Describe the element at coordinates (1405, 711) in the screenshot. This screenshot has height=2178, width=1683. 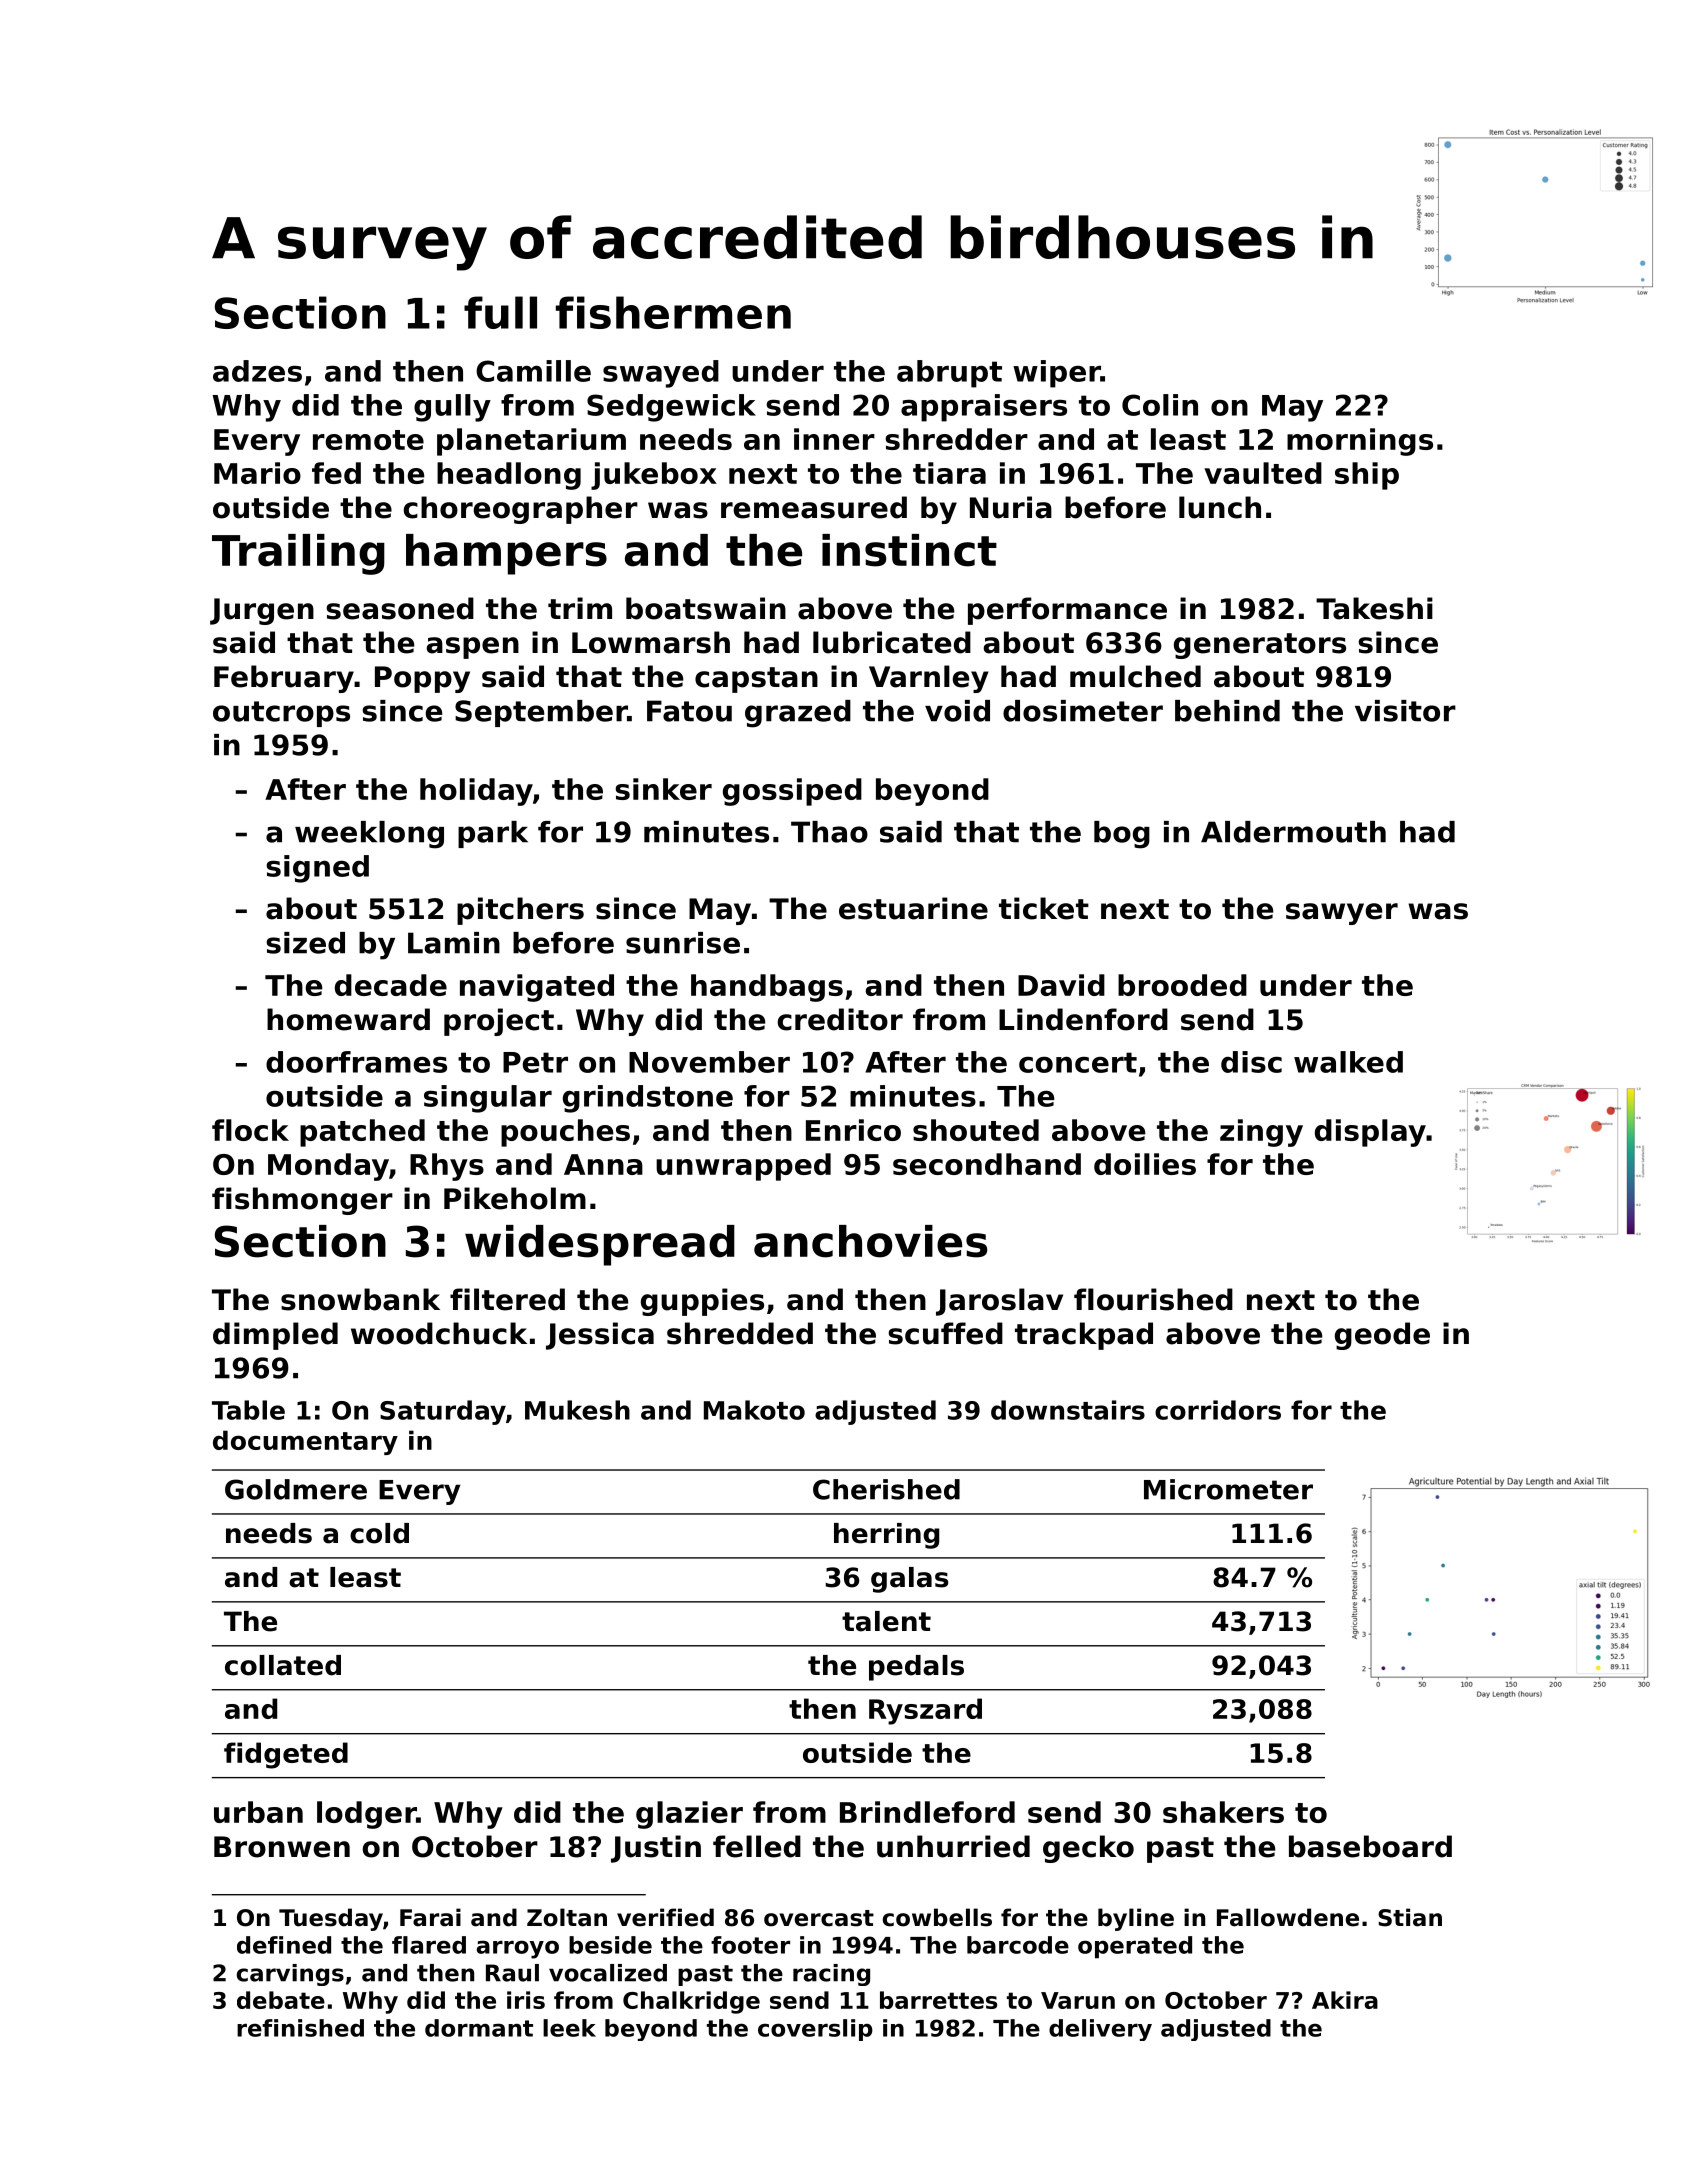
I see `visitor` at that location.
